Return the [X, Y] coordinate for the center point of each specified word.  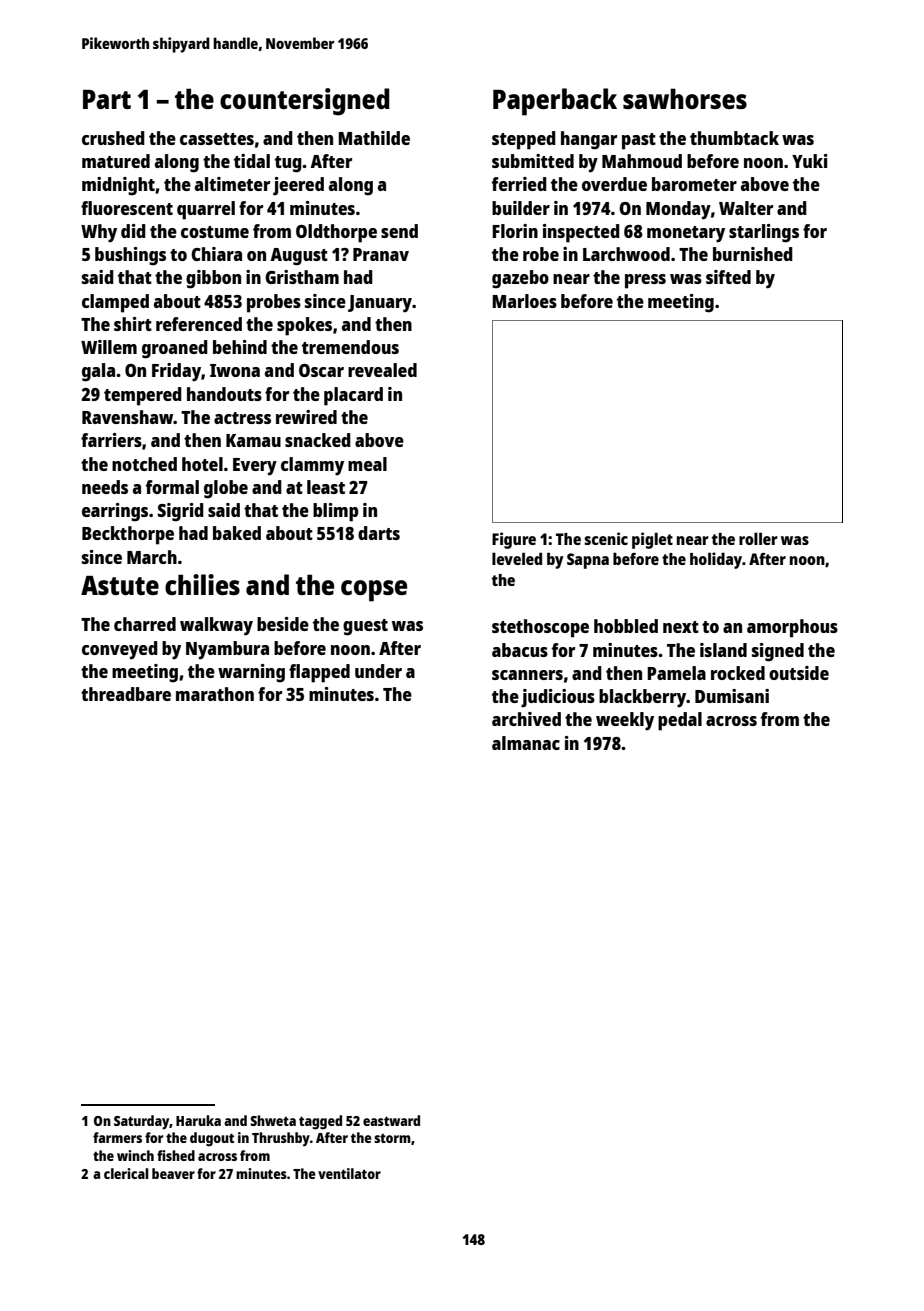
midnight [118, 186]
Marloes [524, 301]
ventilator [349, 1173]
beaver [173, 1173]
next [681, 627]
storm [392, 1138]
